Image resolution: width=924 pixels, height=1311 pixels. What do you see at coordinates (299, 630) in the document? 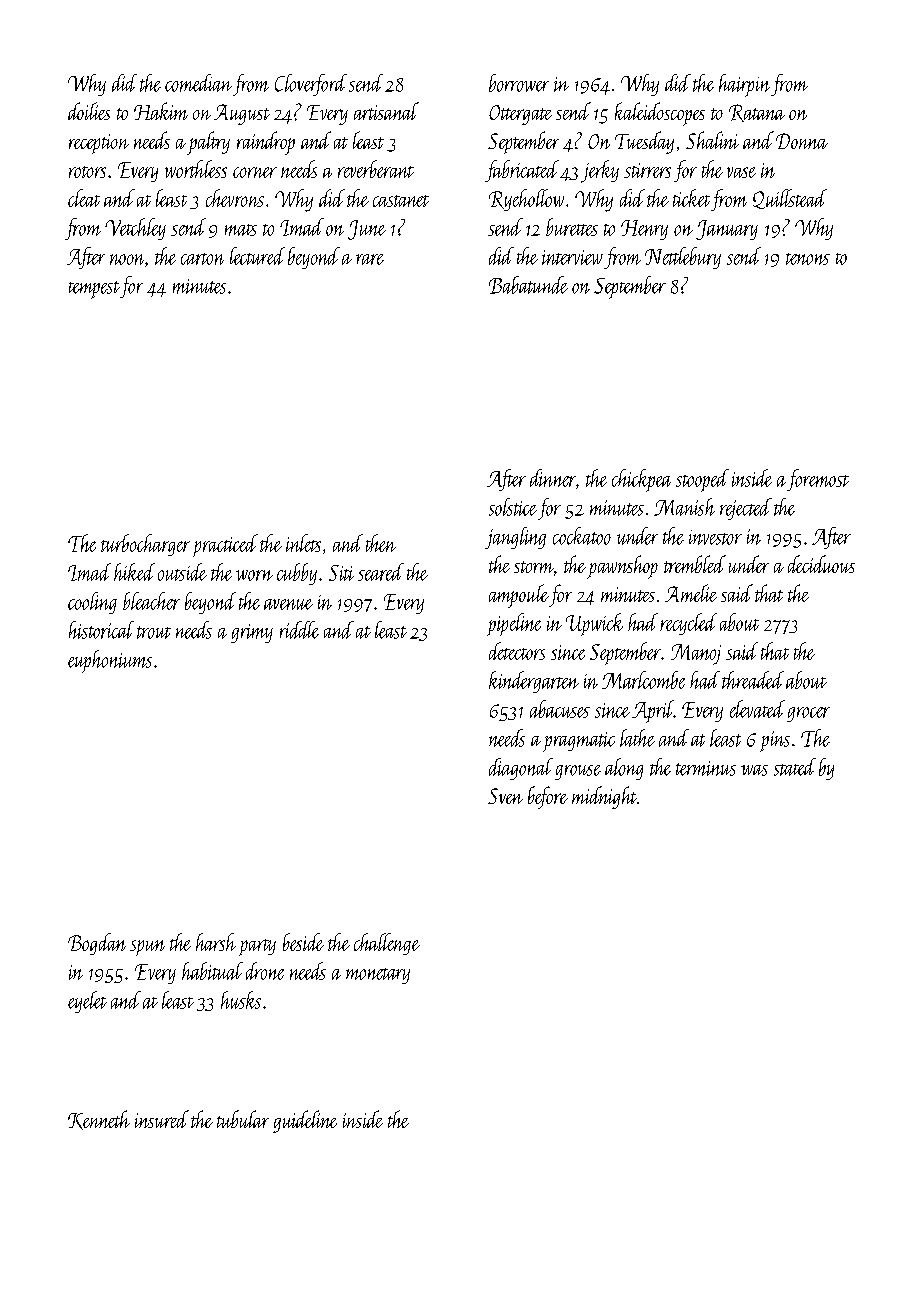
I see `riddle` at bounding box center [299, 630].
